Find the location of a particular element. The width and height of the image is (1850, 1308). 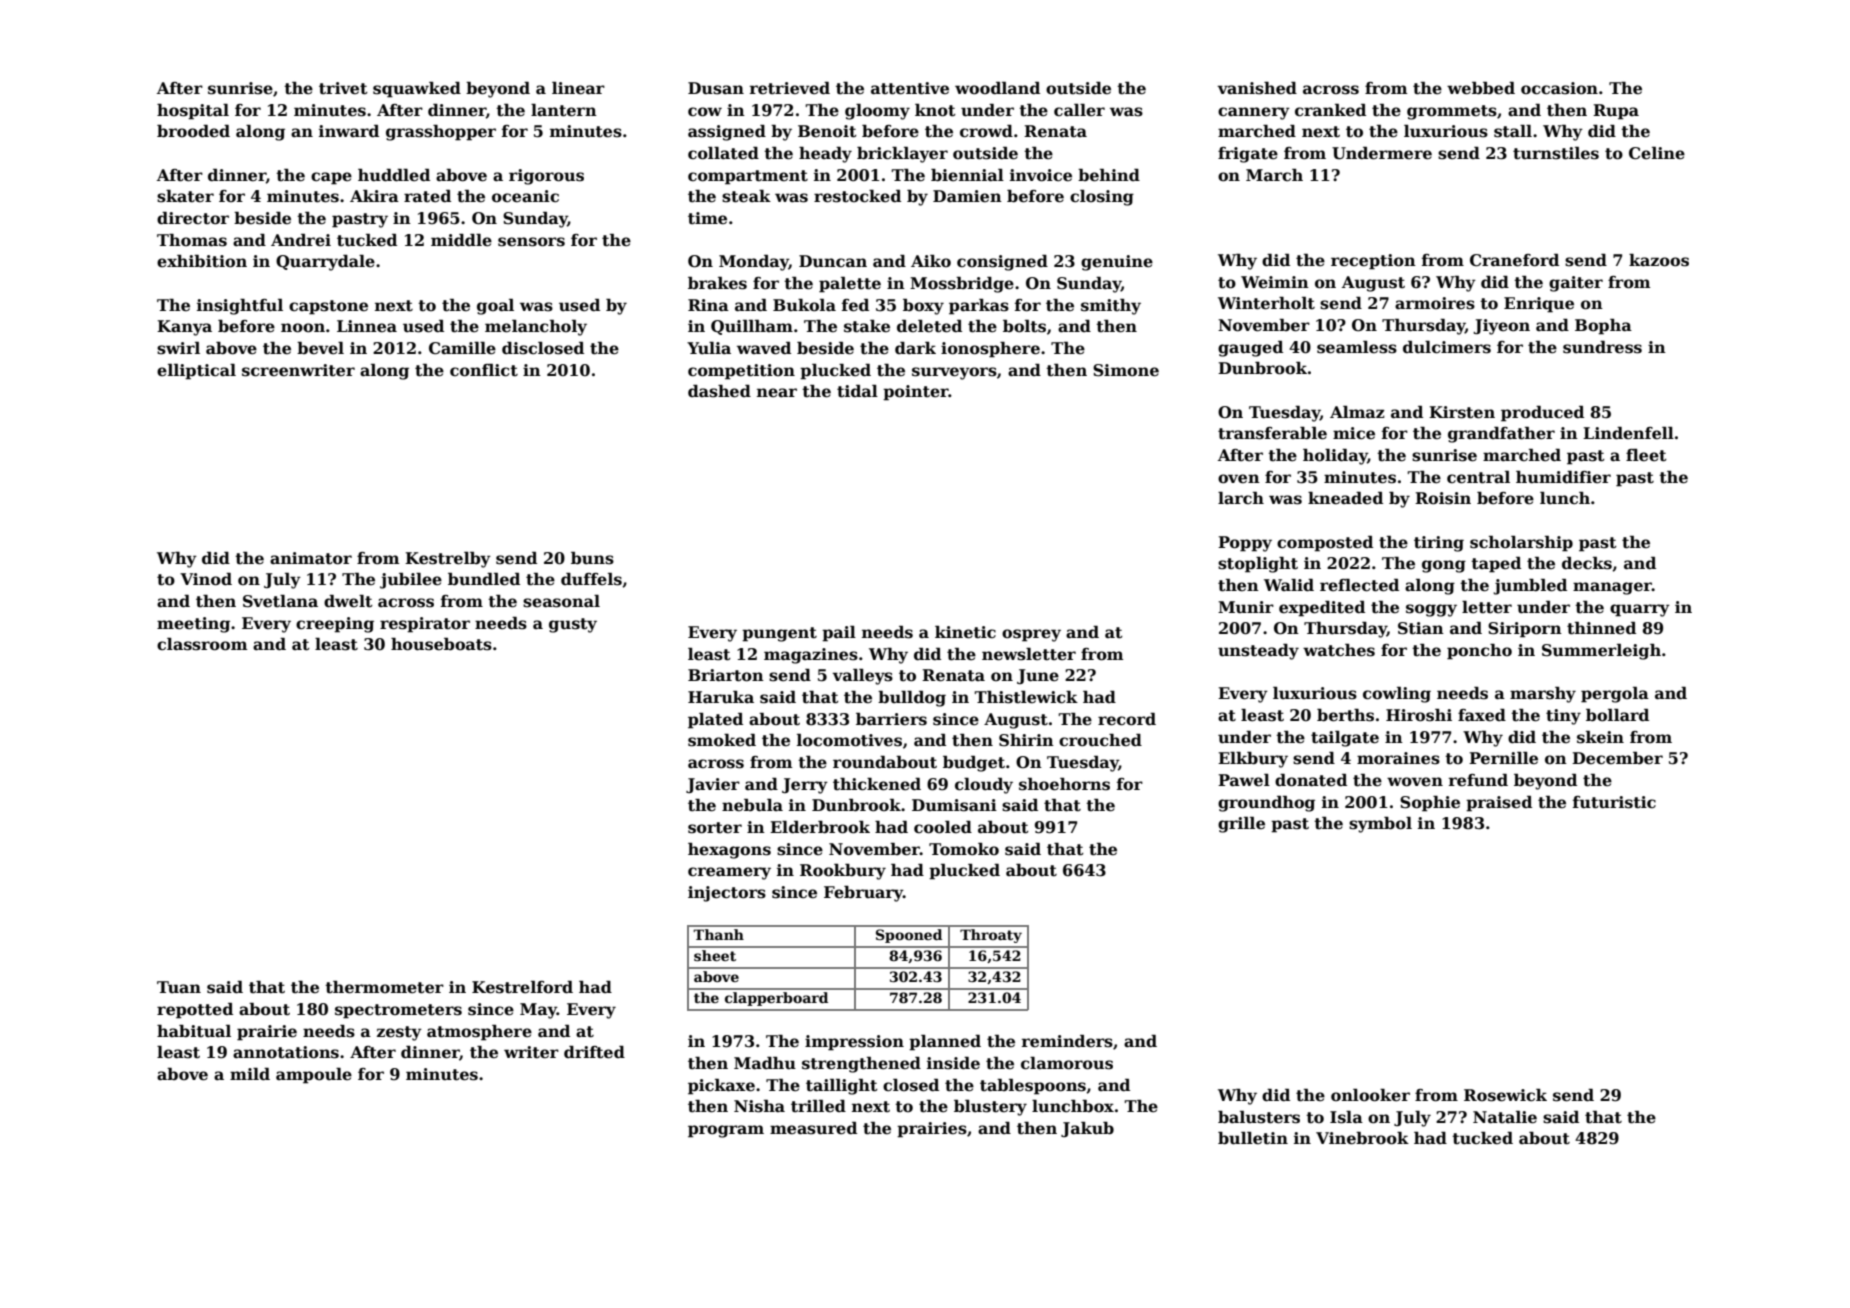

trivet is located at coordinates (343, 88).
